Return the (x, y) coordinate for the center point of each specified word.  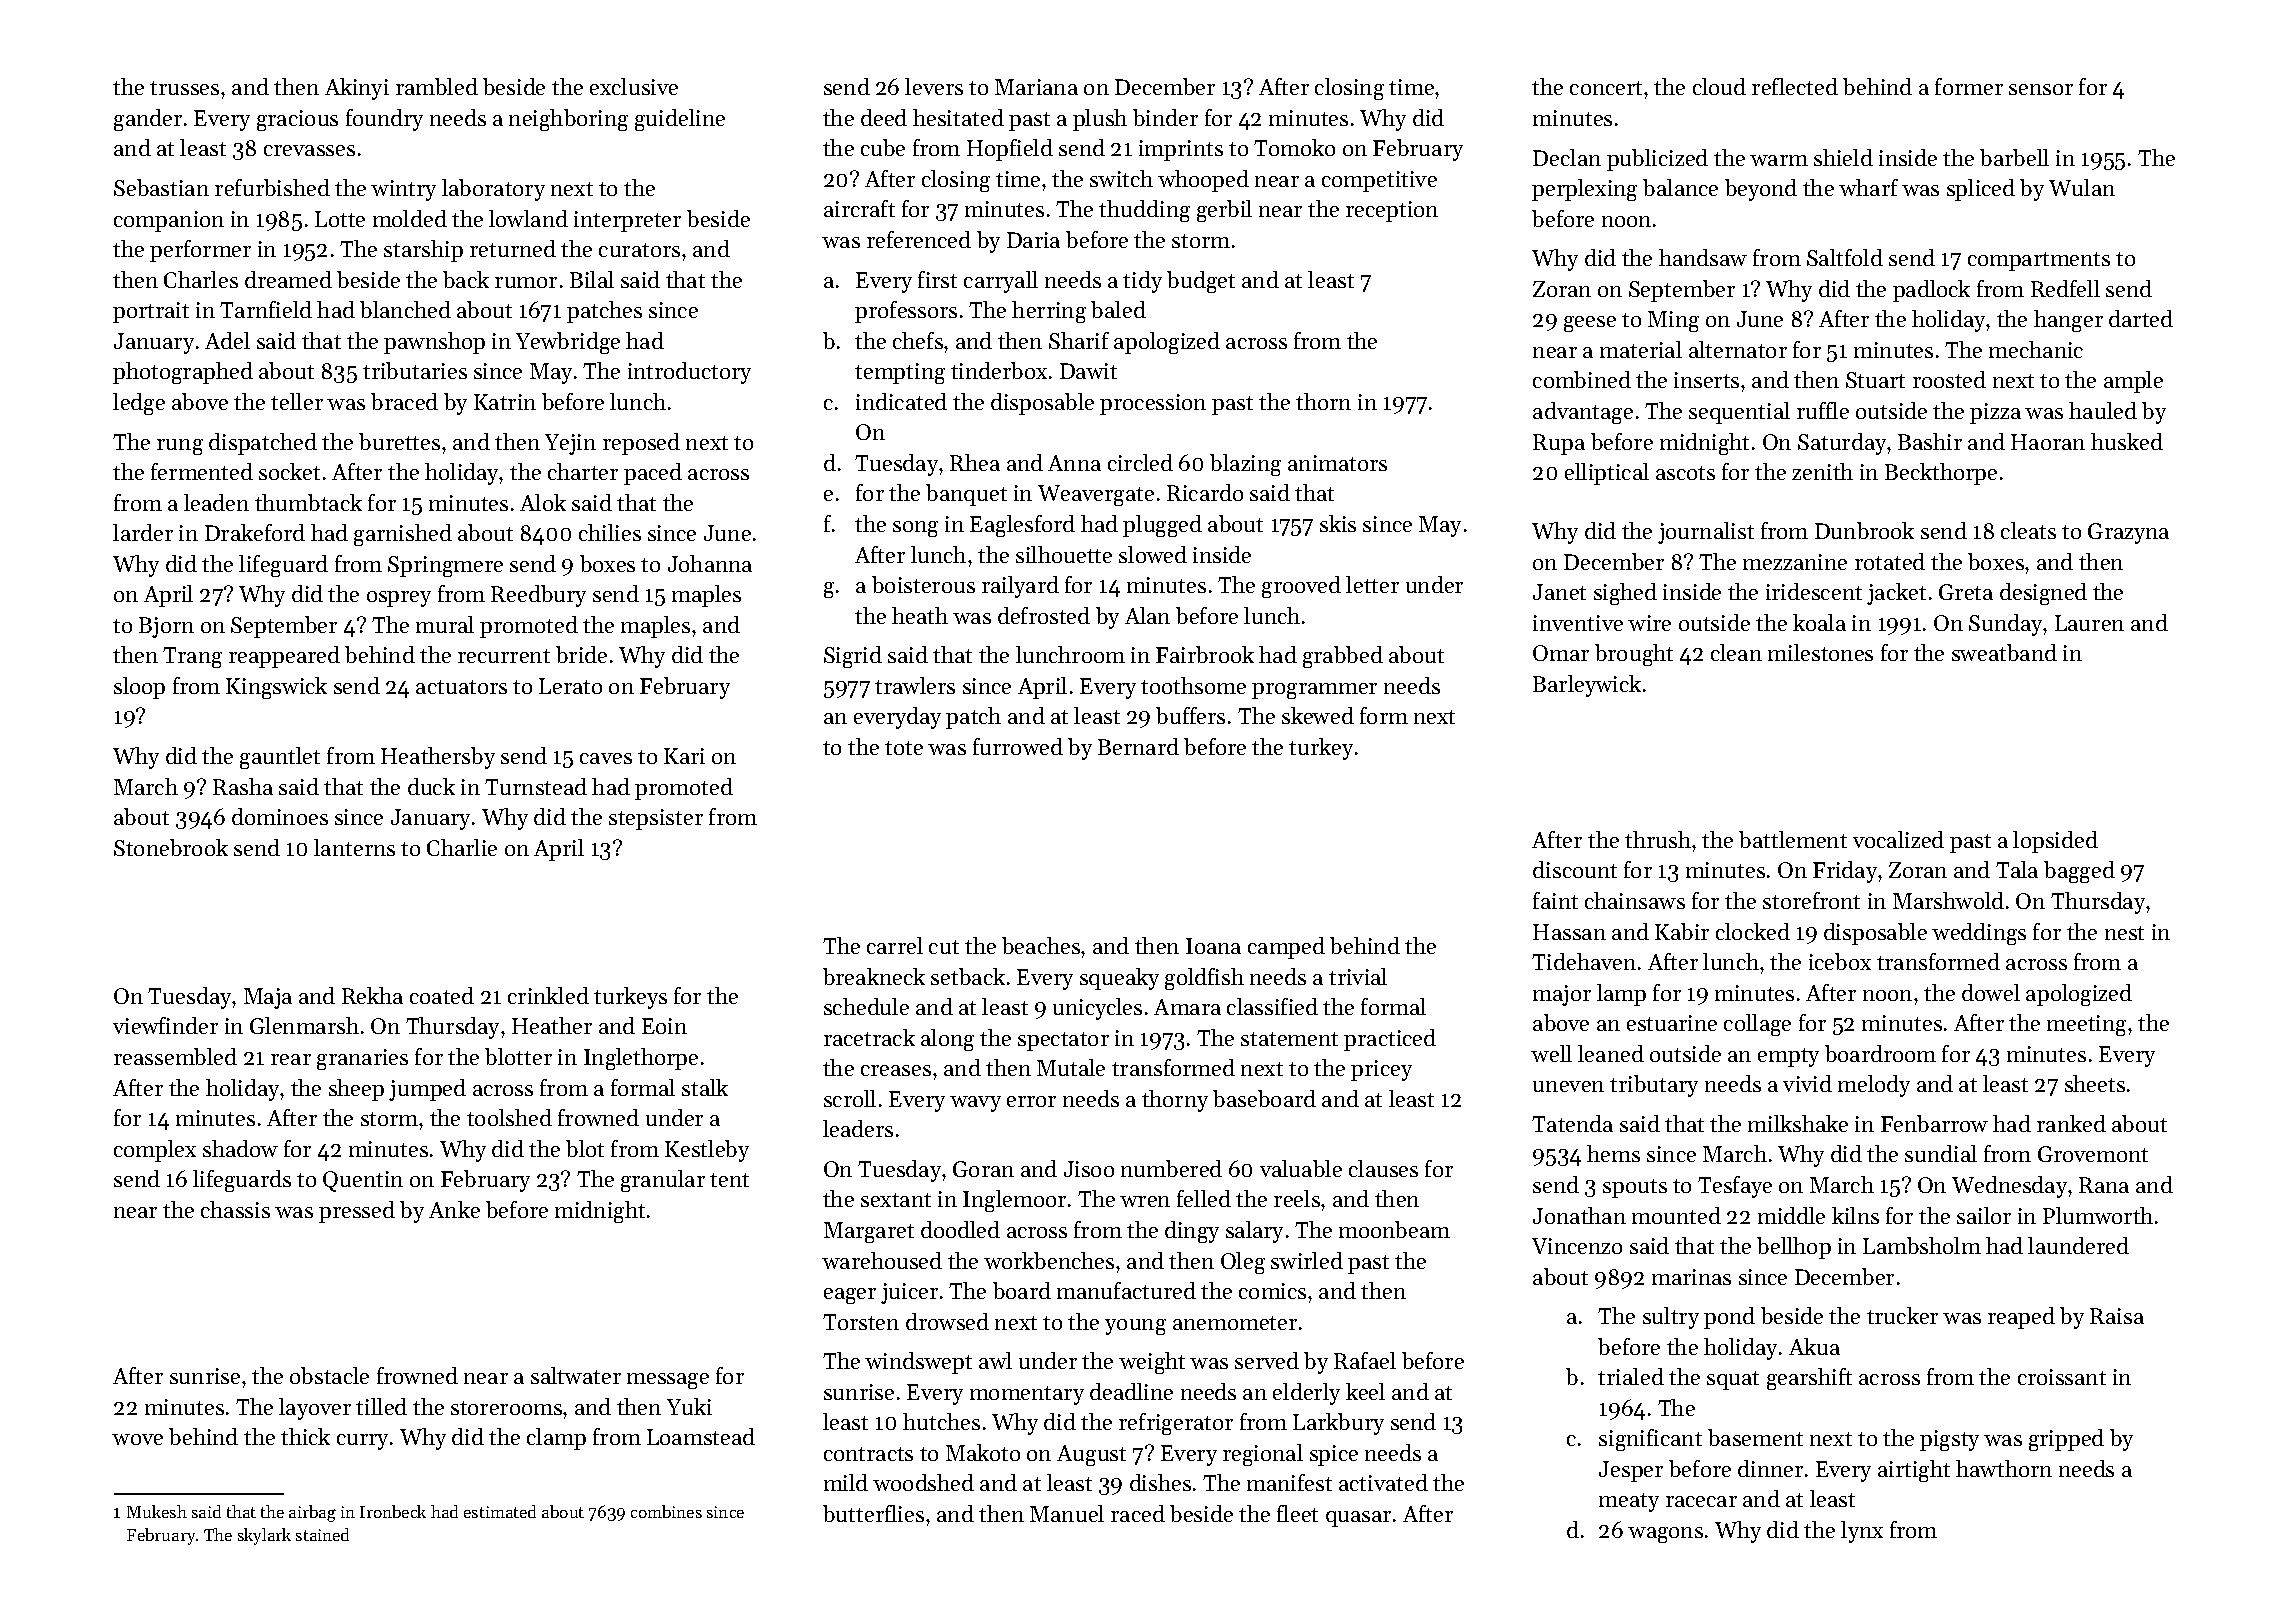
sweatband (2004, 652)
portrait (151, 312)
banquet (966, 495)
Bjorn (166, 627)
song (915, 529)
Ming (1673, 321)
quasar (1358, 1519)
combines (666, 1511)
